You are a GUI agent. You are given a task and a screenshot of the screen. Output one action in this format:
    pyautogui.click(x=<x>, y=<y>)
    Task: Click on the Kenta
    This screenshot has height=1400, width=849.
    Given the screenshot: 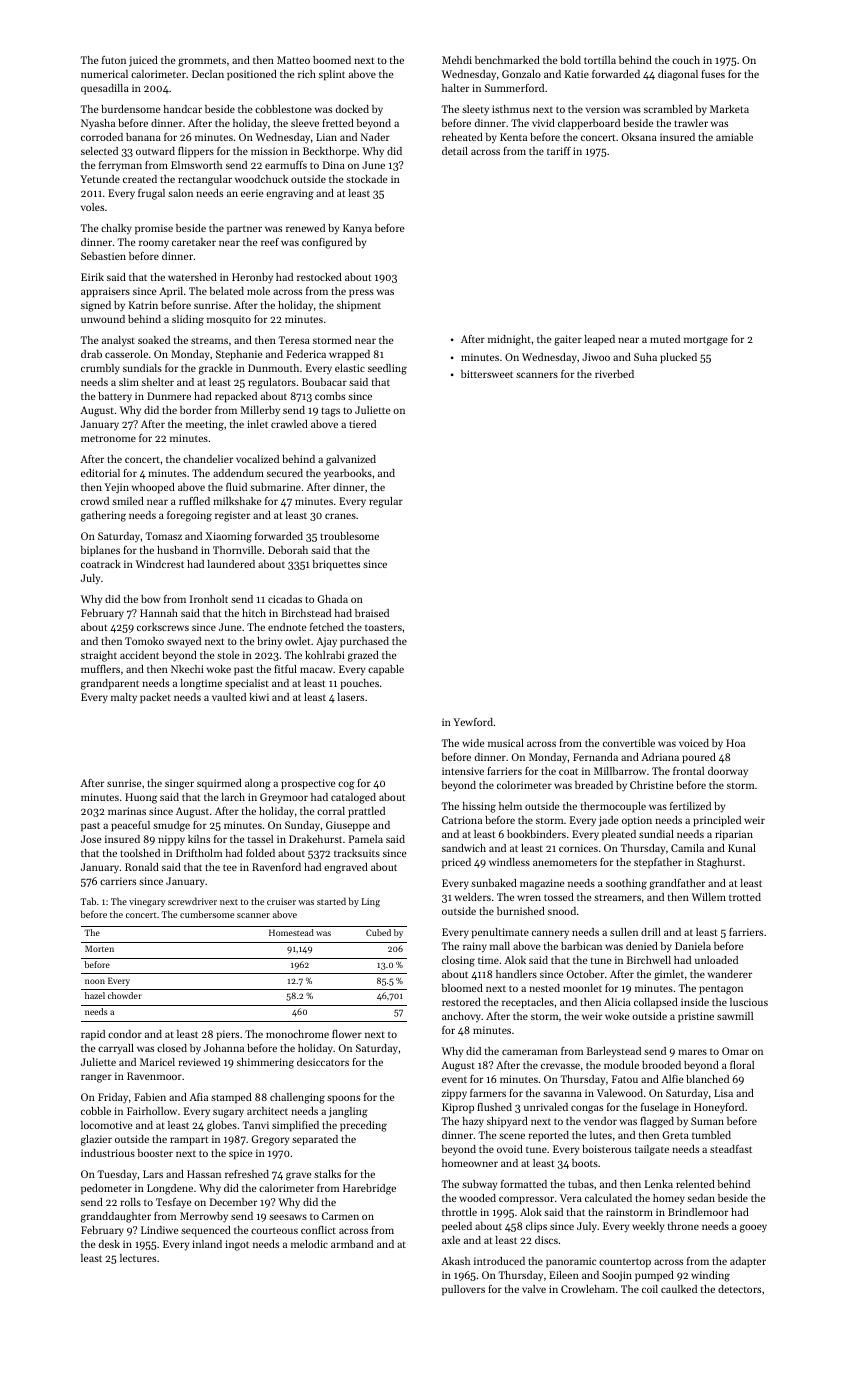 What is the action you would take?
    pyautogui.click(x=513, y=137)
